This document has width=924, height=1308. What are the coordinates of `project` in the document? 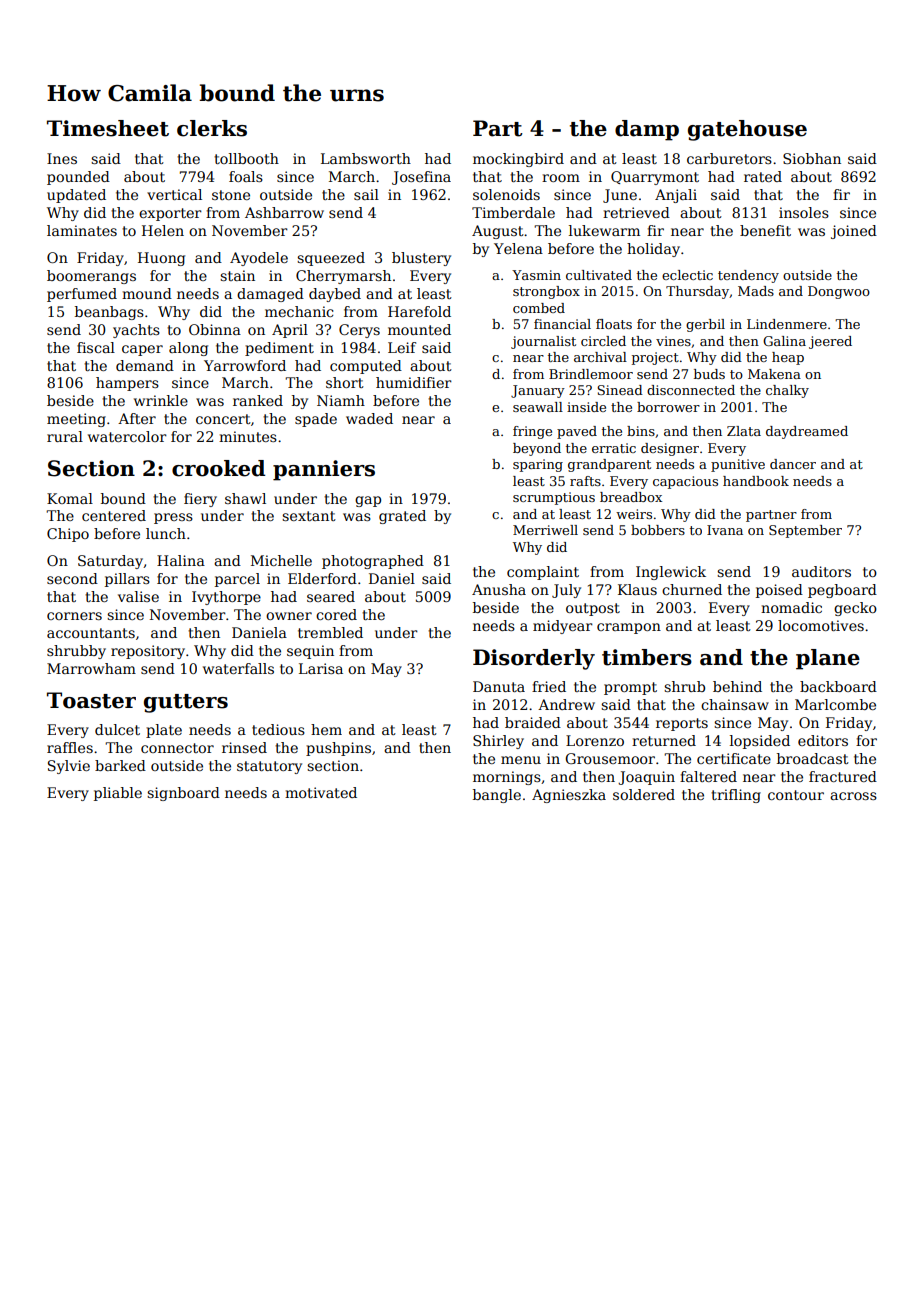 It's located at (655, 358).
